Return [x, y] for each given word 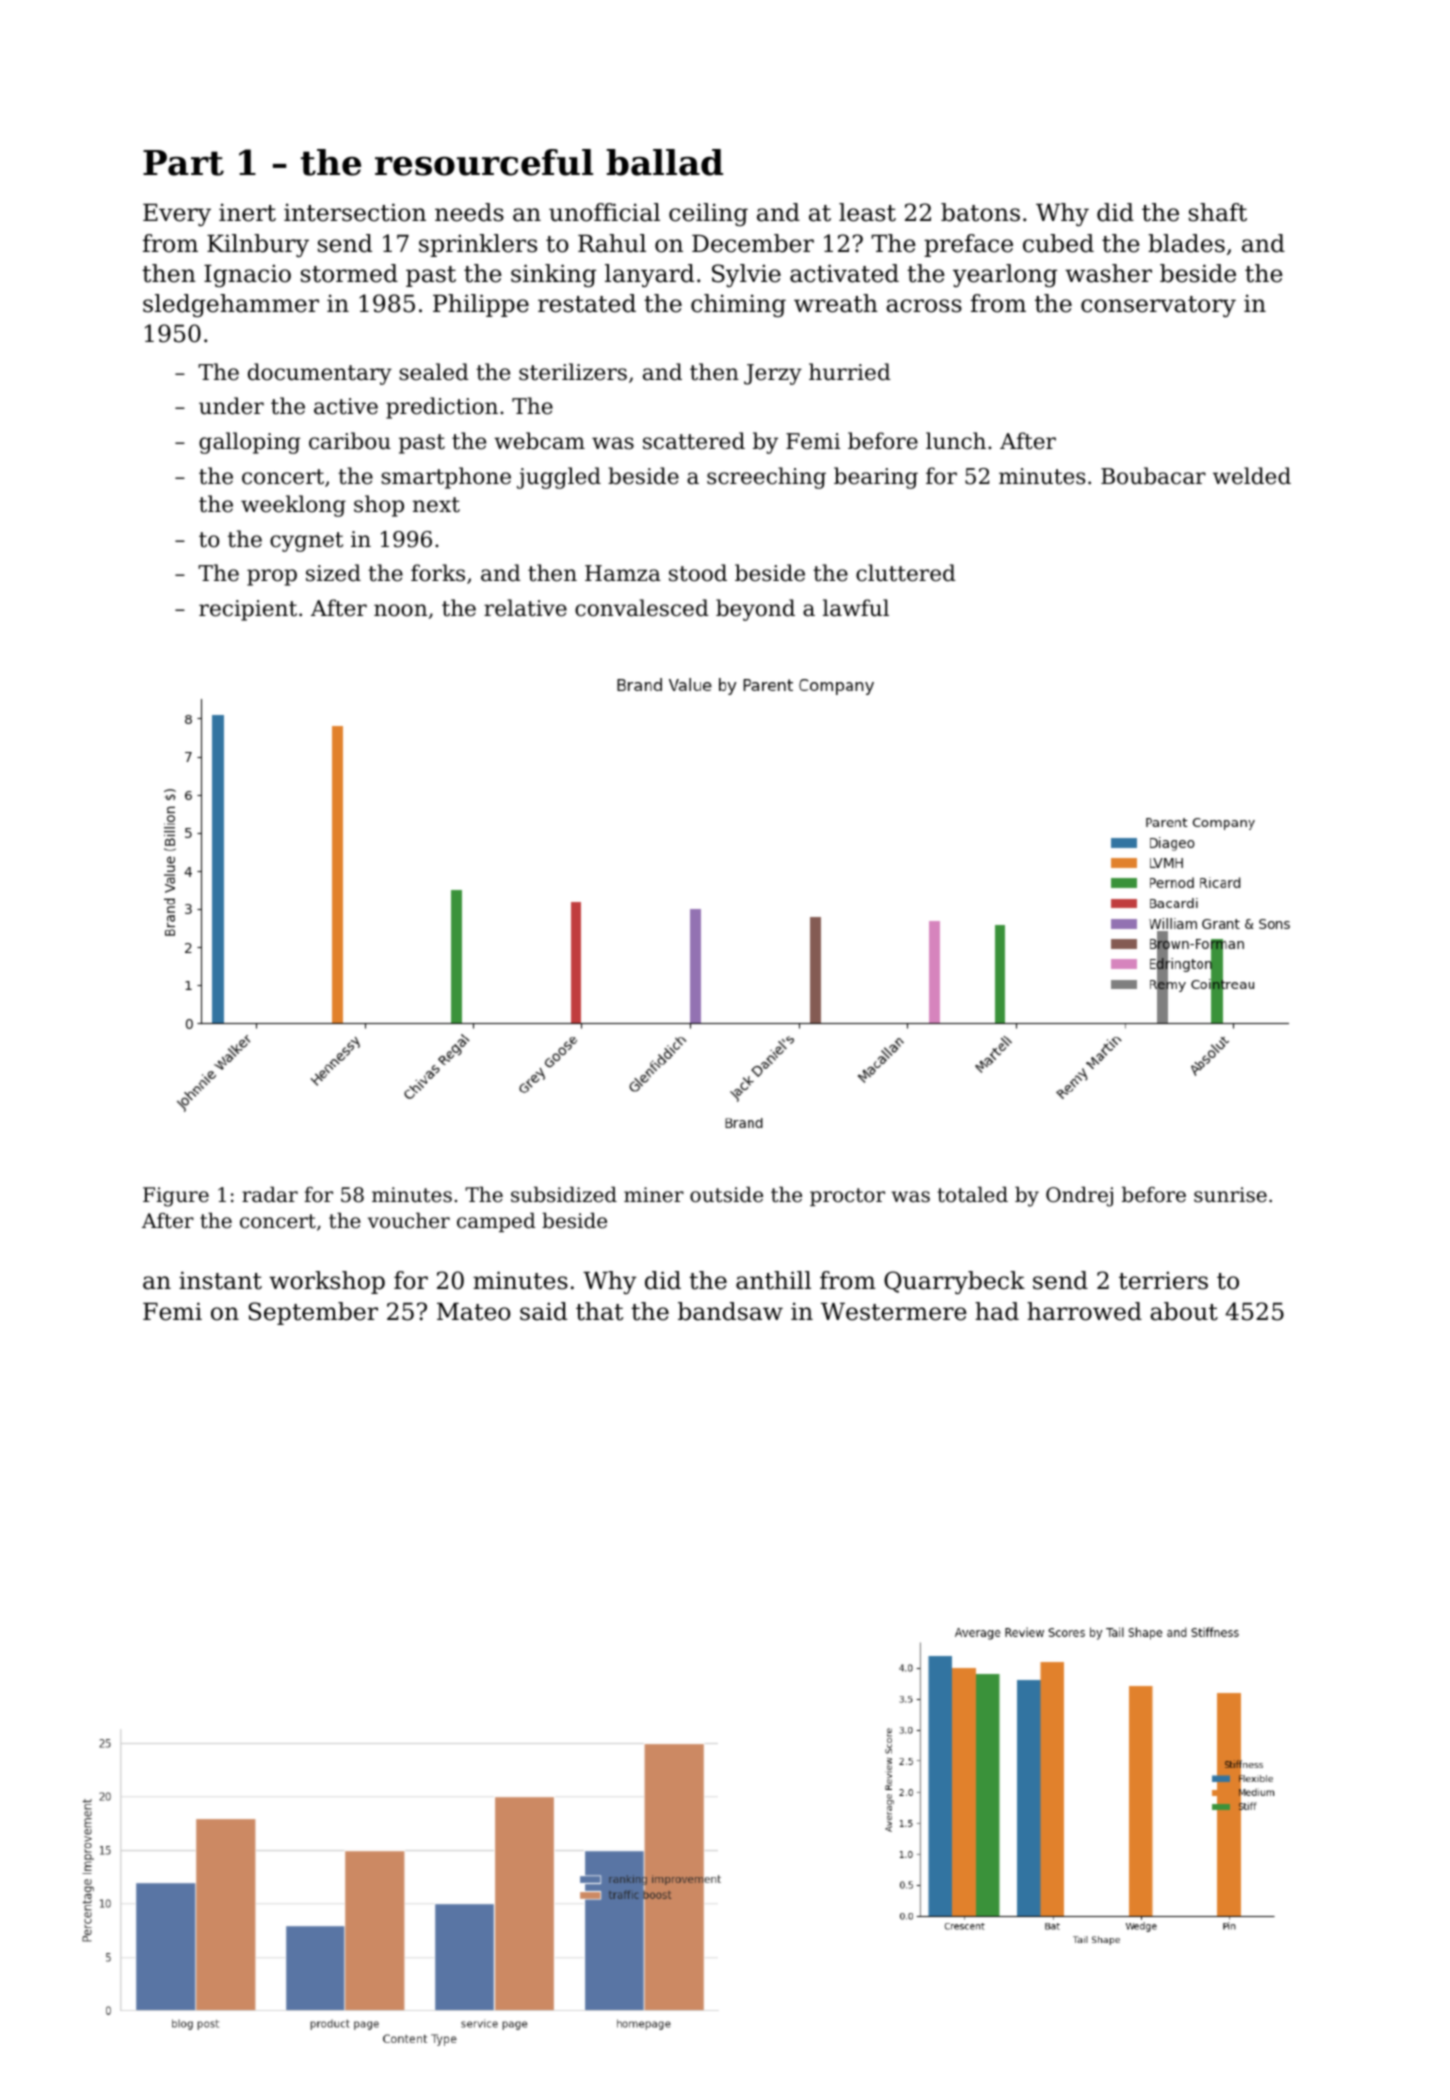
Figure [176, 1197]
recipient [248, 610]
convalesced [642, 608]
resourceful [484, 162]
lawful [856, 608]
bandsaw [730, 1311]
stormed [349, 273]
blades [1186, 243]
